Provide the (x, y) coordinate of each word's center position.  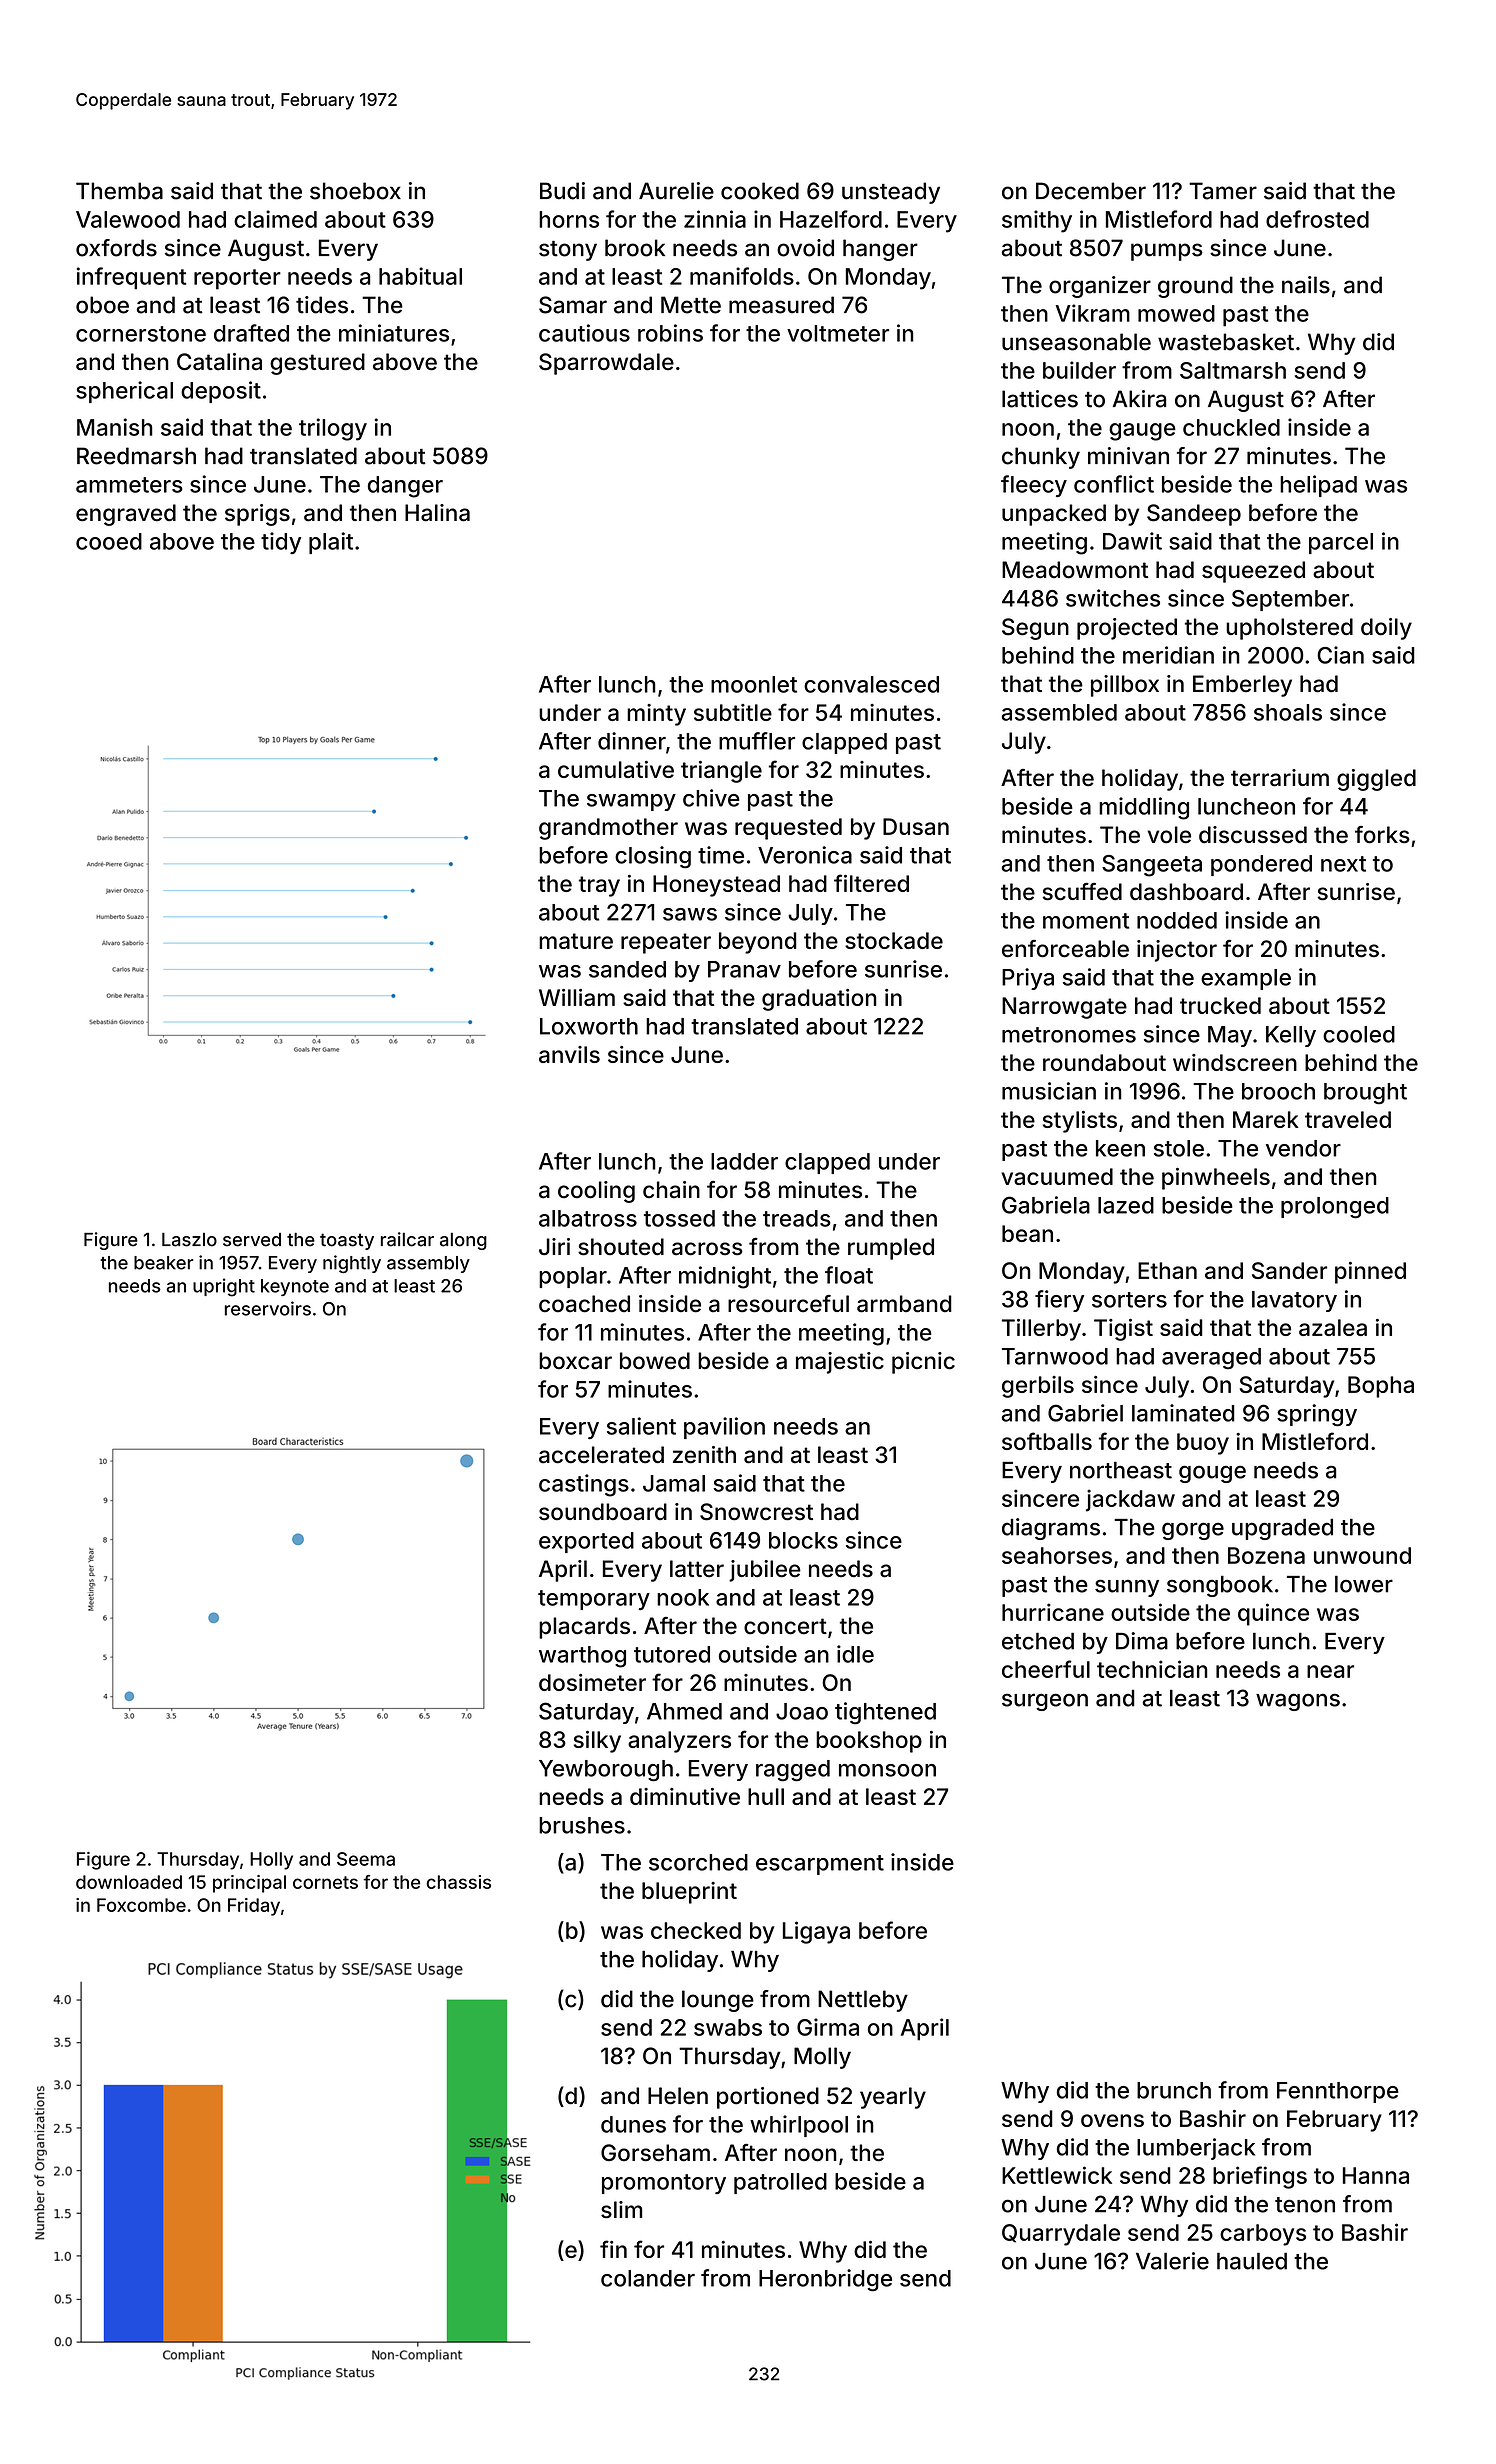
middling (1144, 808)
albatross (588, 1218)
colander (648, 2278)
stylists (1080, 1122)
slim (621, 2210)
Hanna (1376, 2175)
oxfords (116, 248)
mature (576, 941)
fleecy (1034, 486)
